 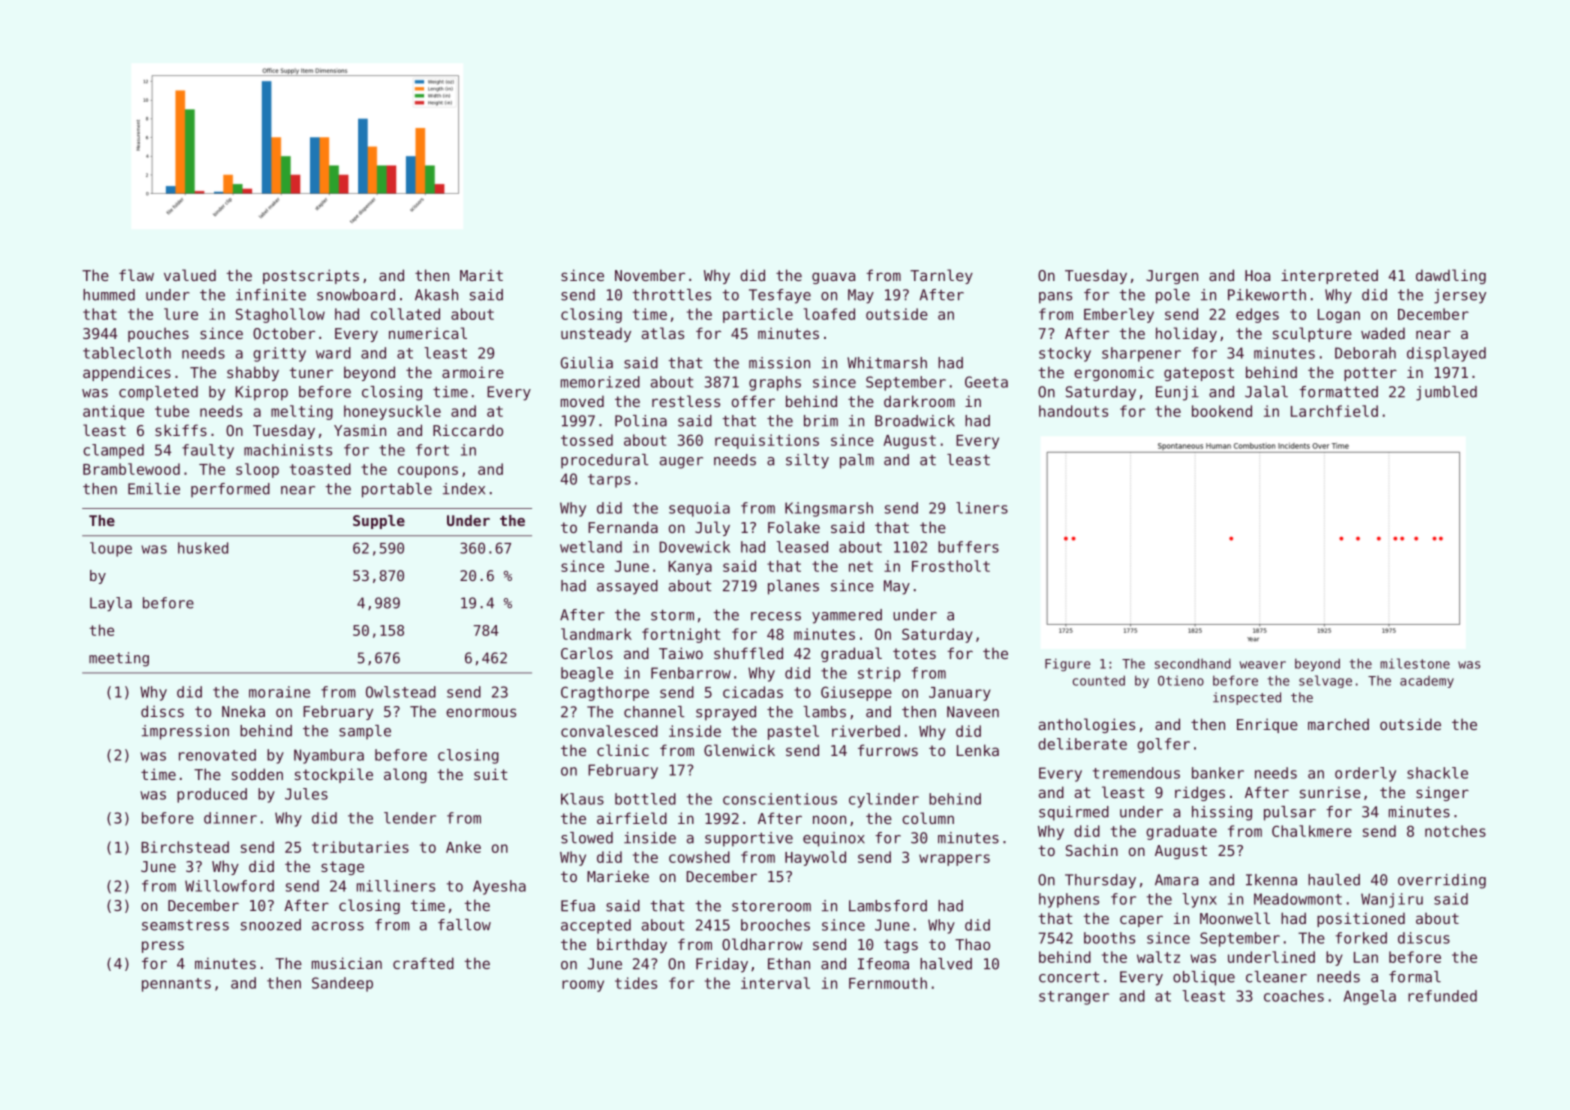 I want to click on Kanya, so click(x=690, y=568).
